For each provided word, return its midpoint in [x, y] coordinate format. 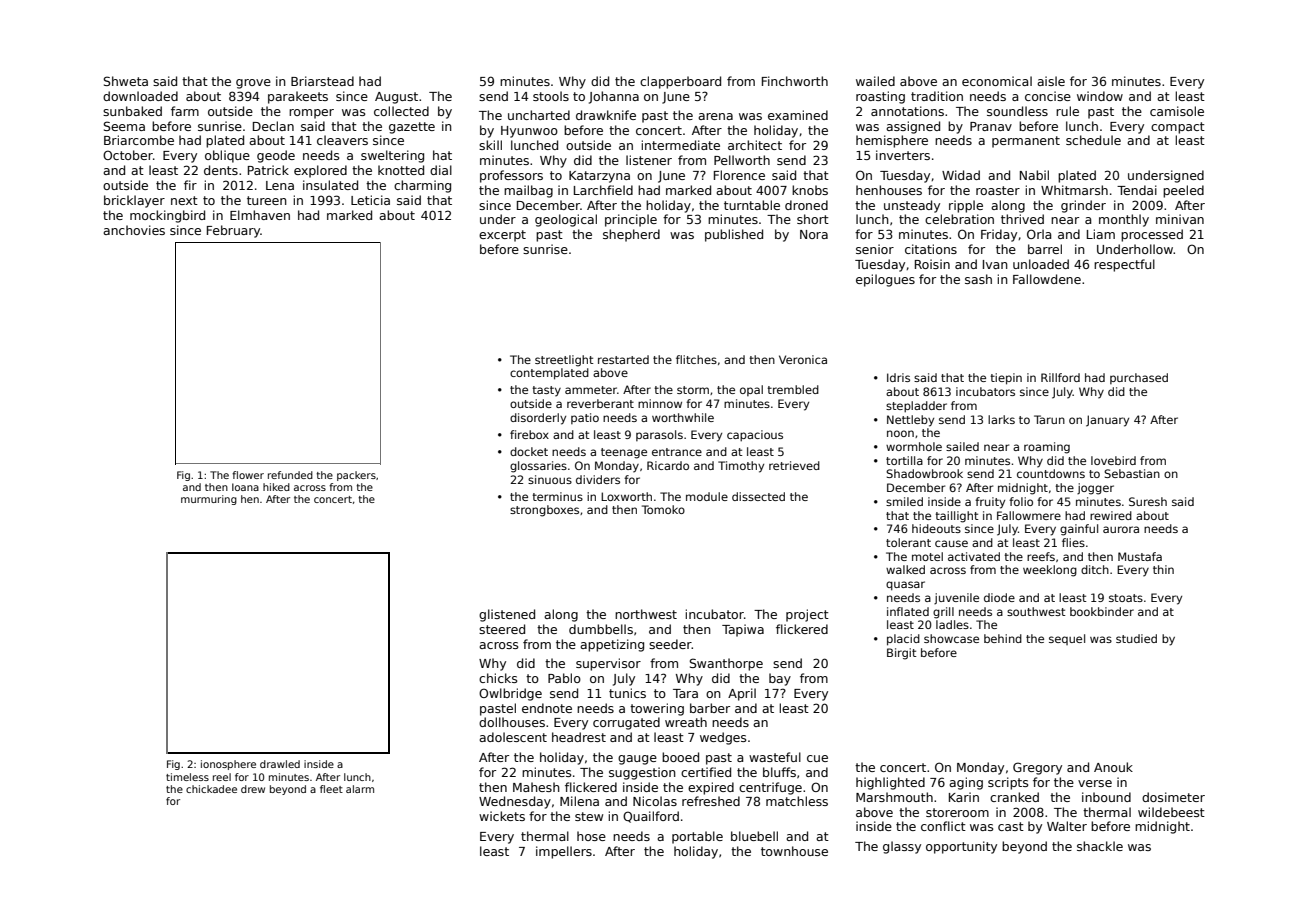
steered [502, 629]
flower [248, 475]
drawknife [606, 115]
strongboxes [544, 511]
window [1100, 96]
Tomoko [663, 509]
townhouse [794, 851]
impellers [564, 852]
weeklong [1050, 571]
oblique [227, 156]
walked [905, 569]
